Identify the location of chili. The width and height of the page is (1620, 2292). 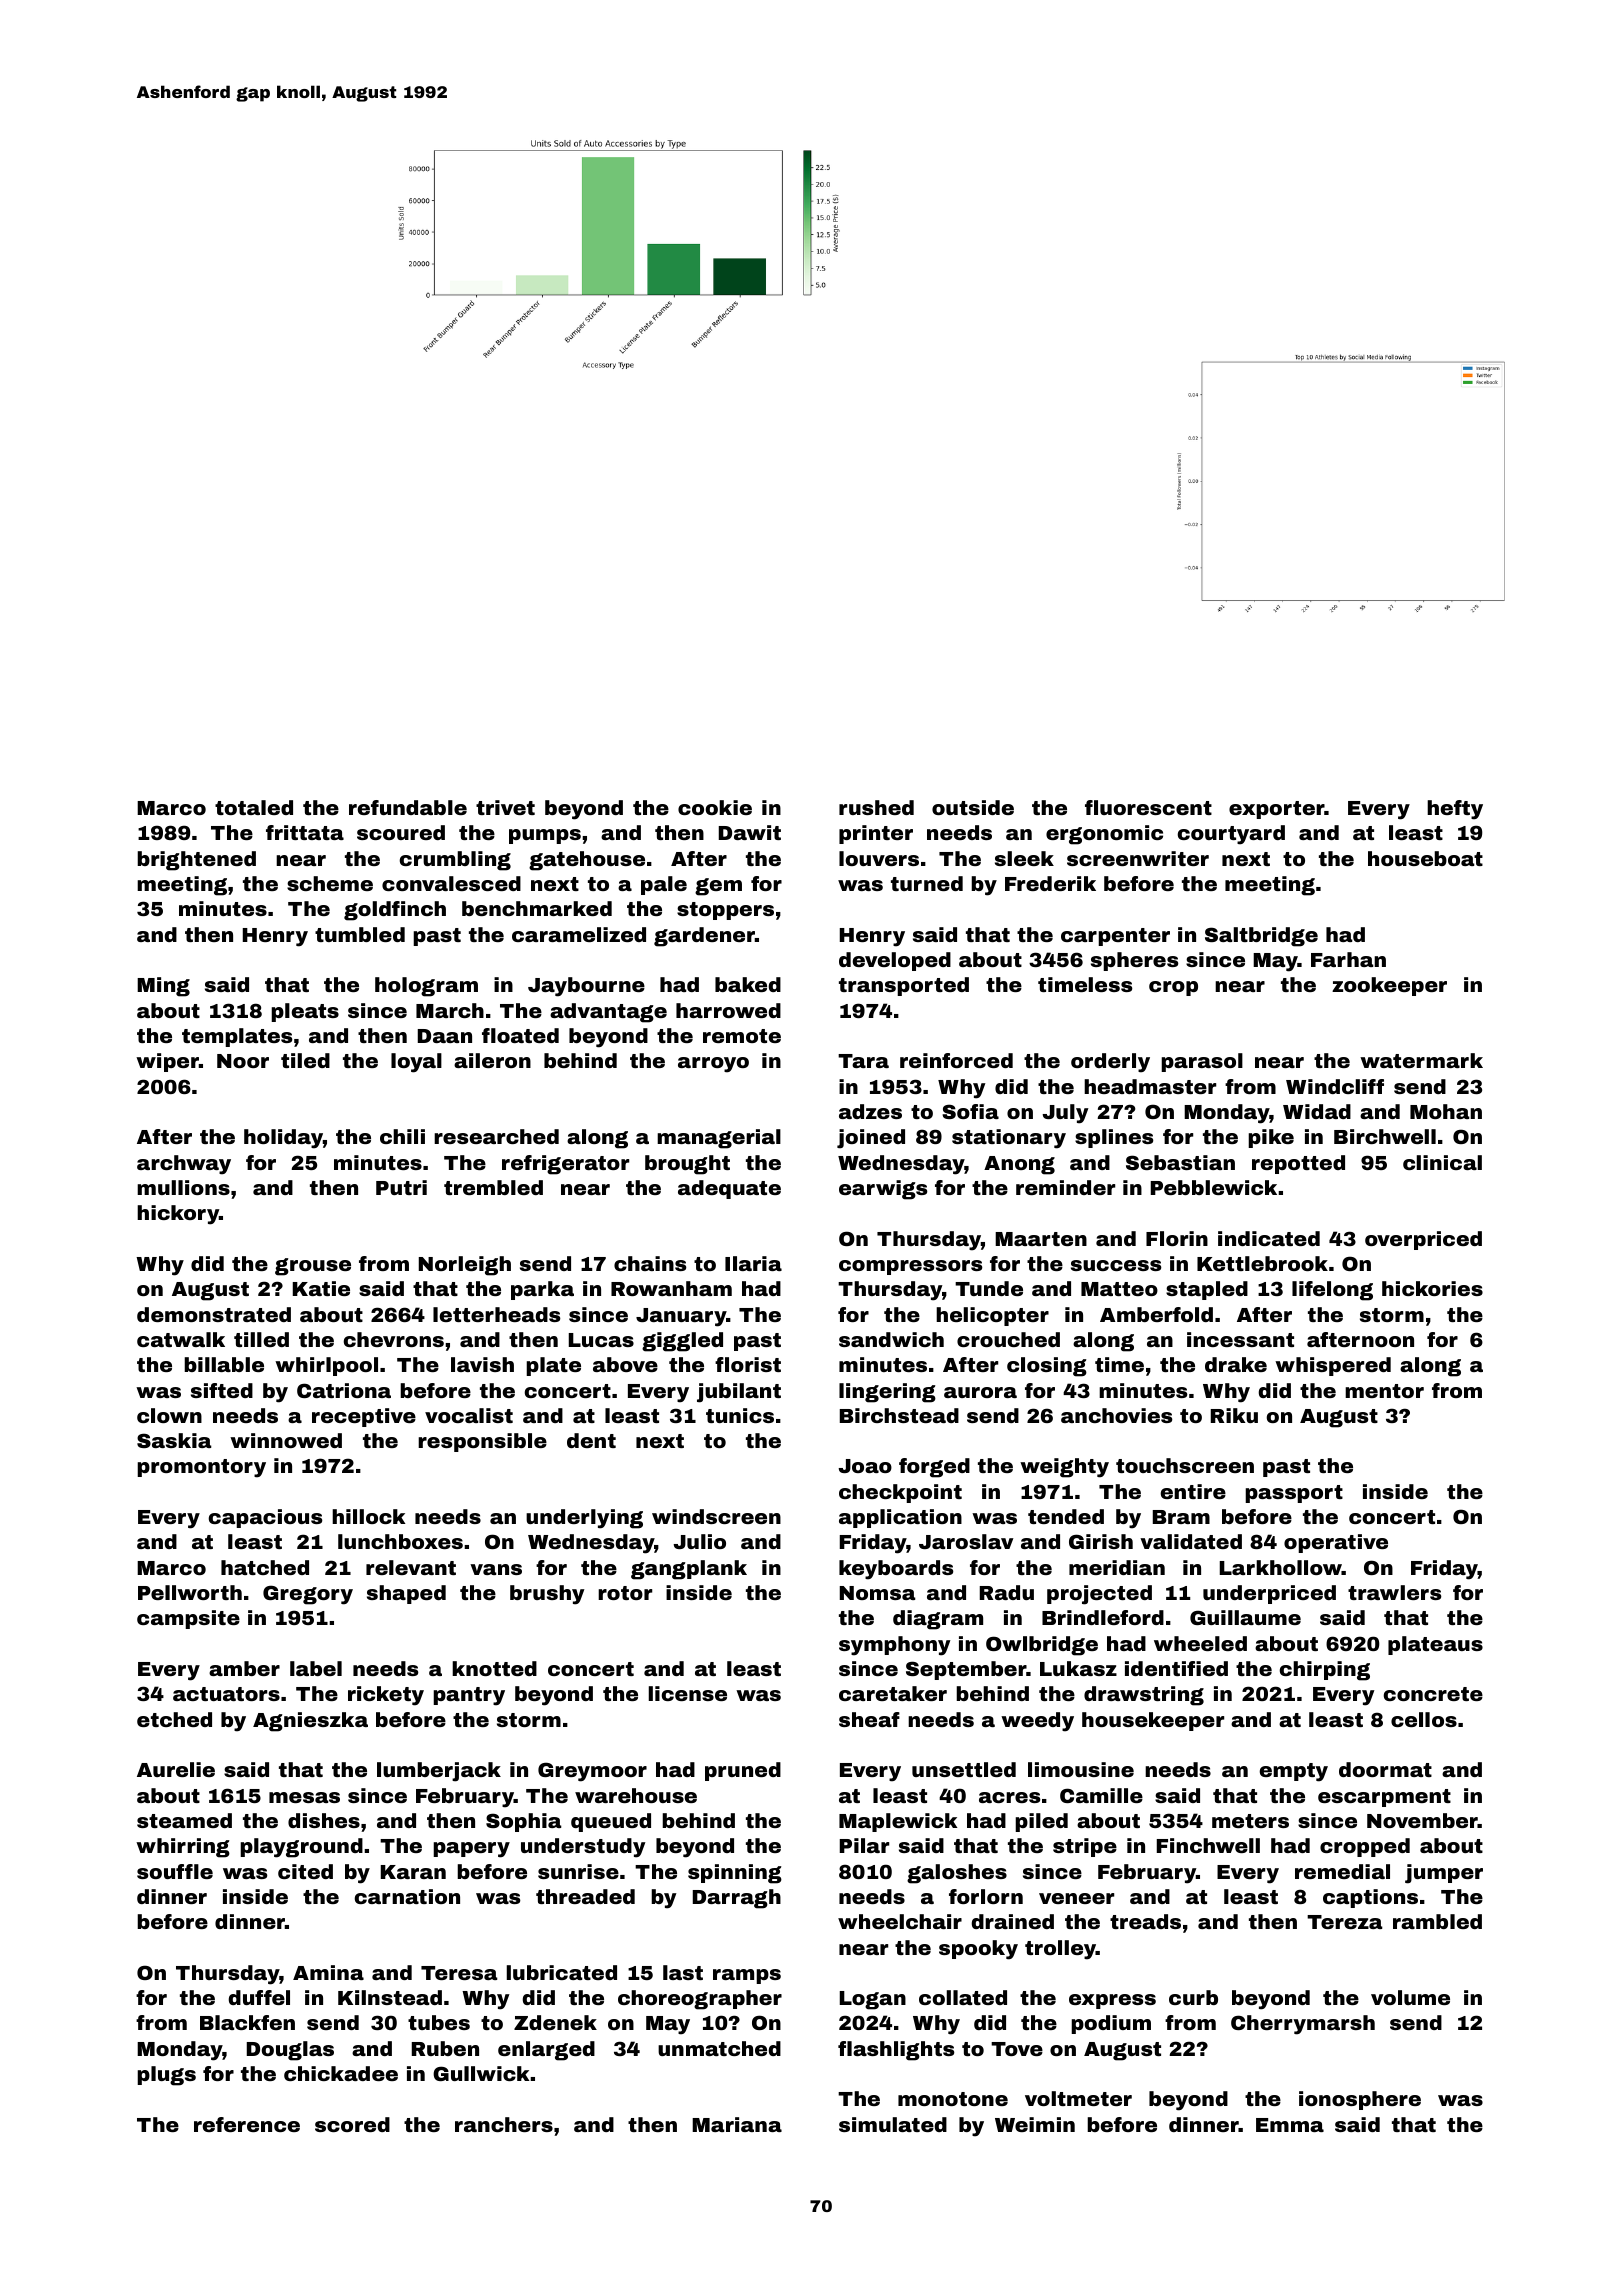
(402, 1136).
